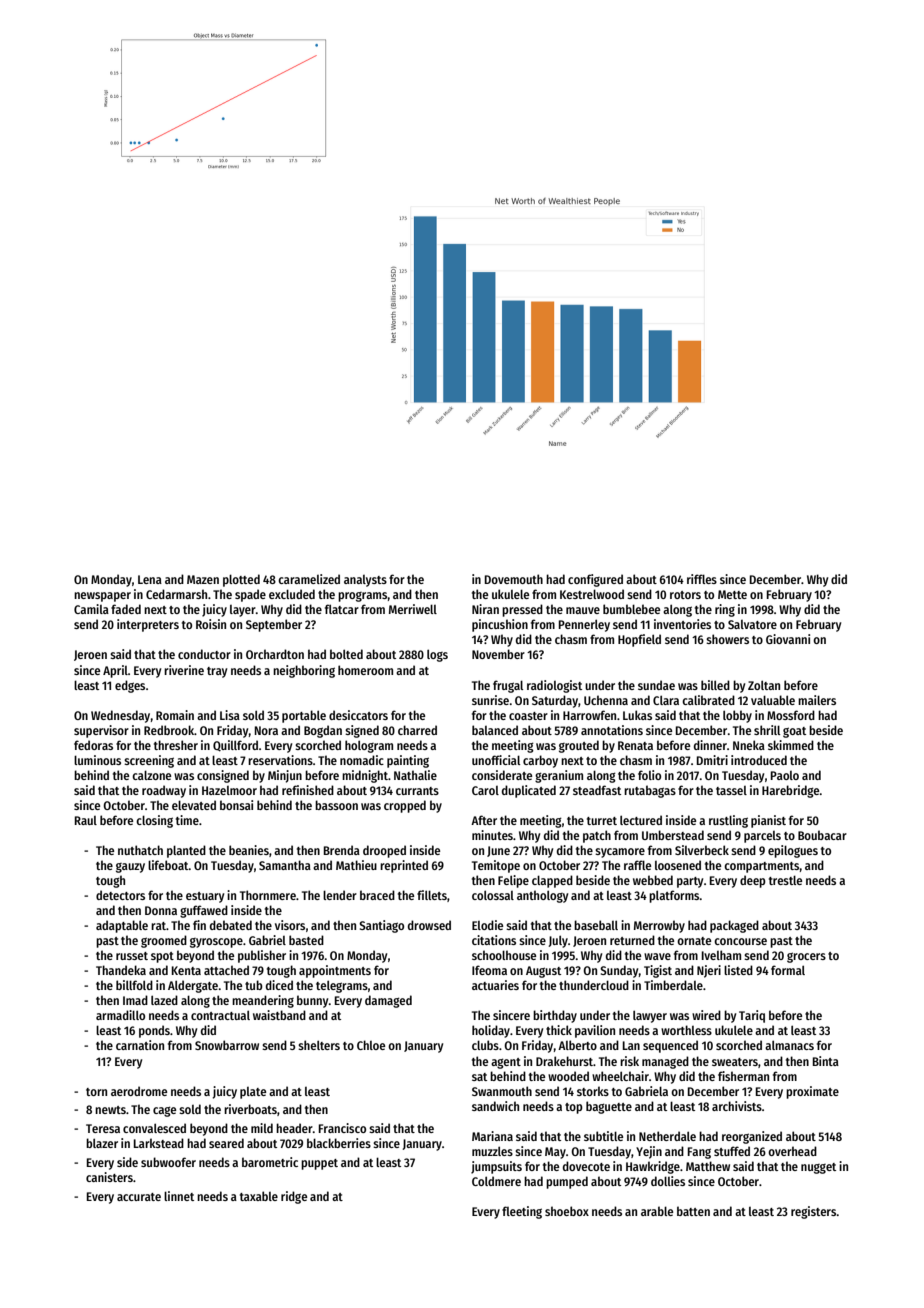  Describe the element at coordinates (259, 1196) in the screenshot. I see `taxable` at that location.
